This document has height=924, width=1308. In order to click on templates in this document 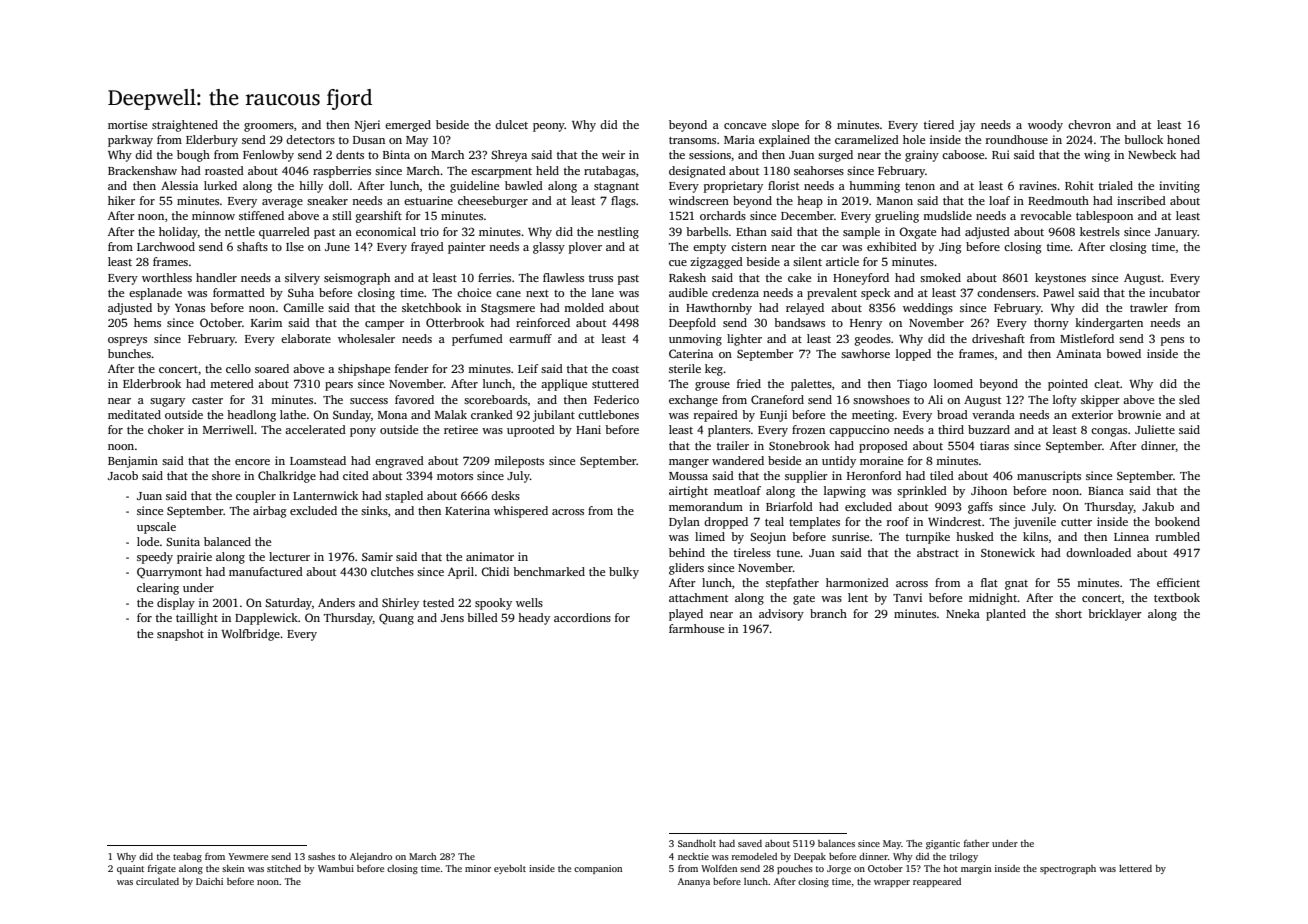, I will do `click(814, 523)`.
